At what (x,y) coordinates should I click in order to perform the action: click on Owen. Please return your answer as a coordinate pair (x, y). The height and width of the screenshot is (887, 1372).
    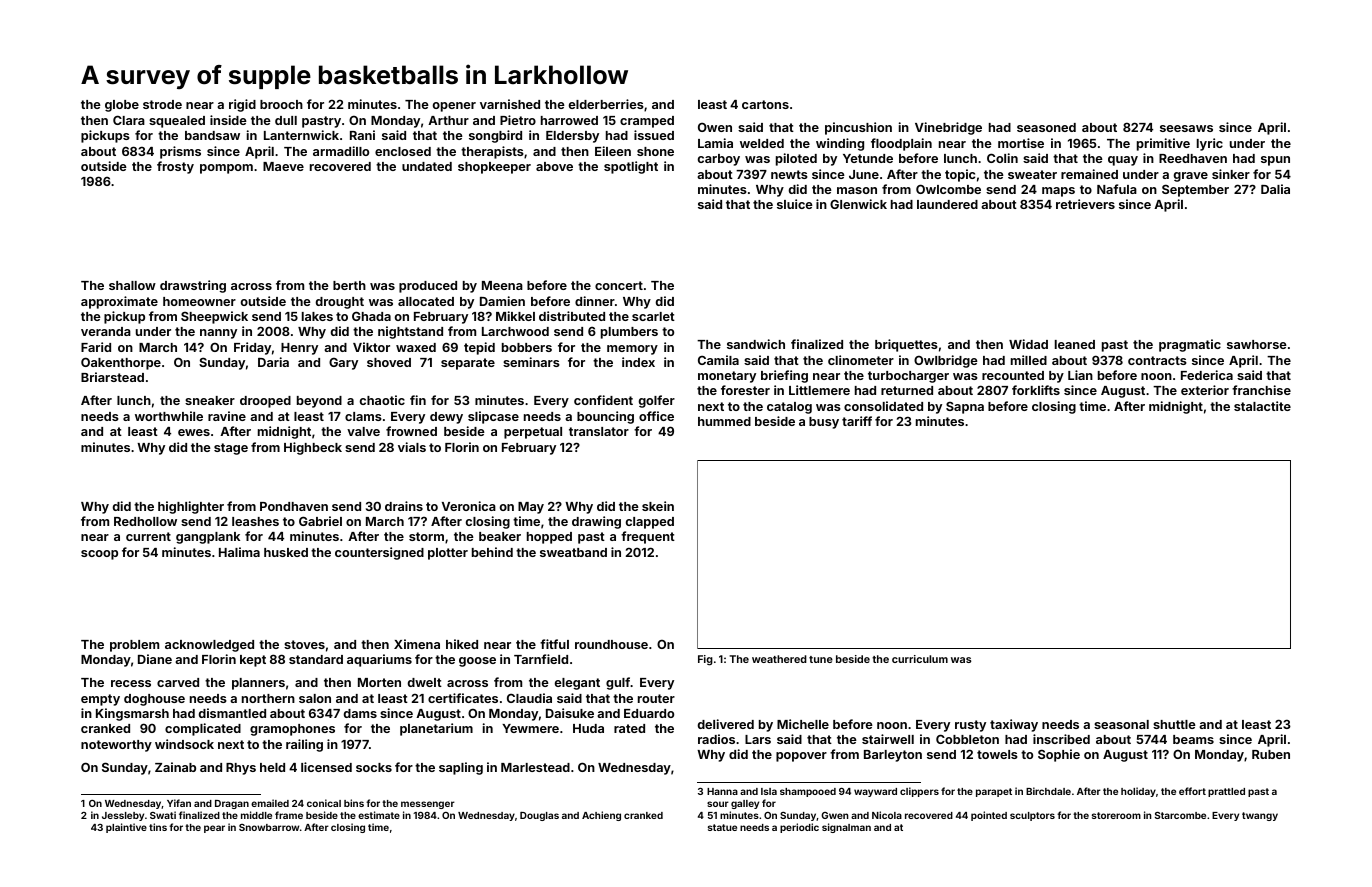
    Looking at the image, I should click on (715, 127).
